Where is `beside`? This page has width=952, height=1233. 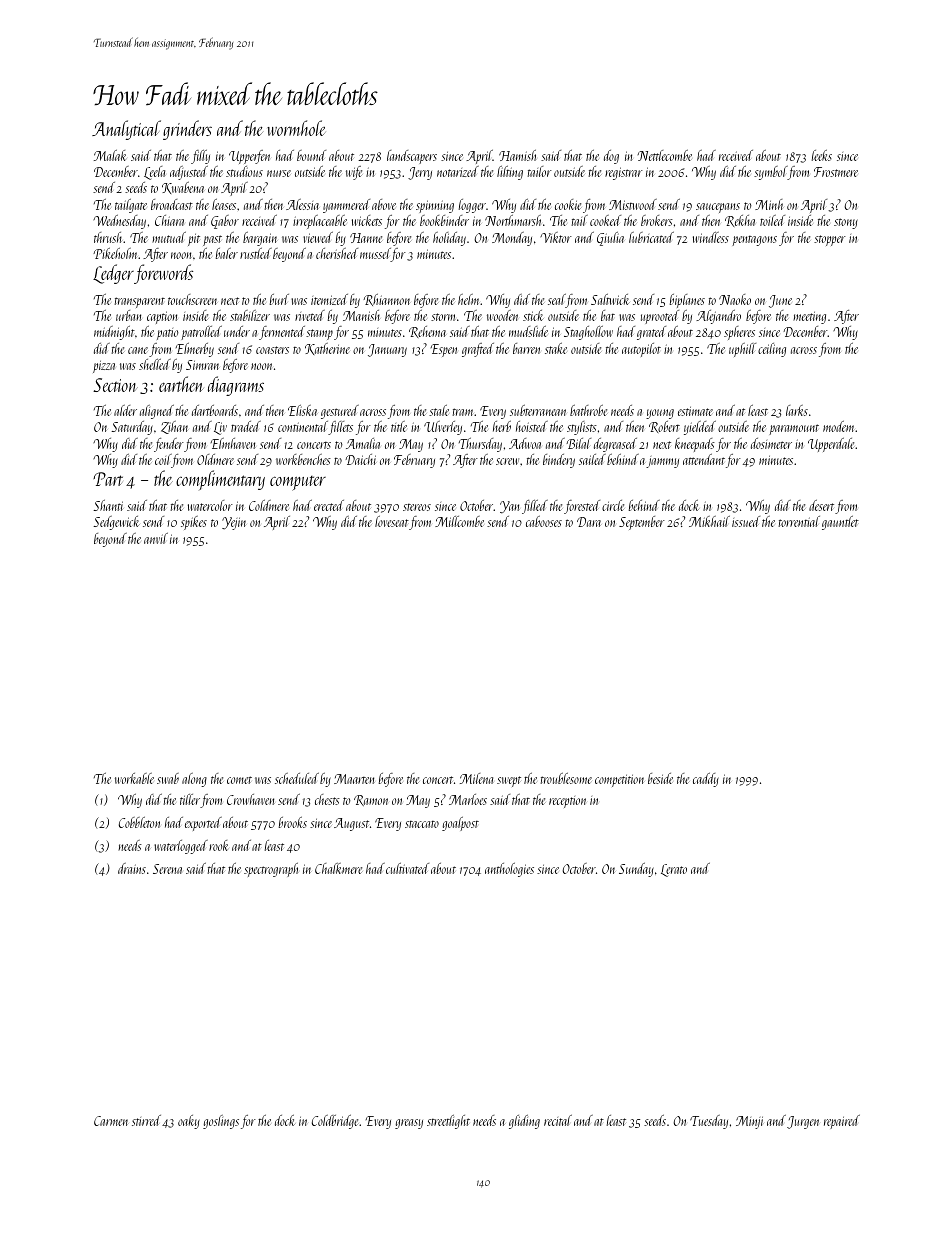
beside is located at coordinates (660, 778).
